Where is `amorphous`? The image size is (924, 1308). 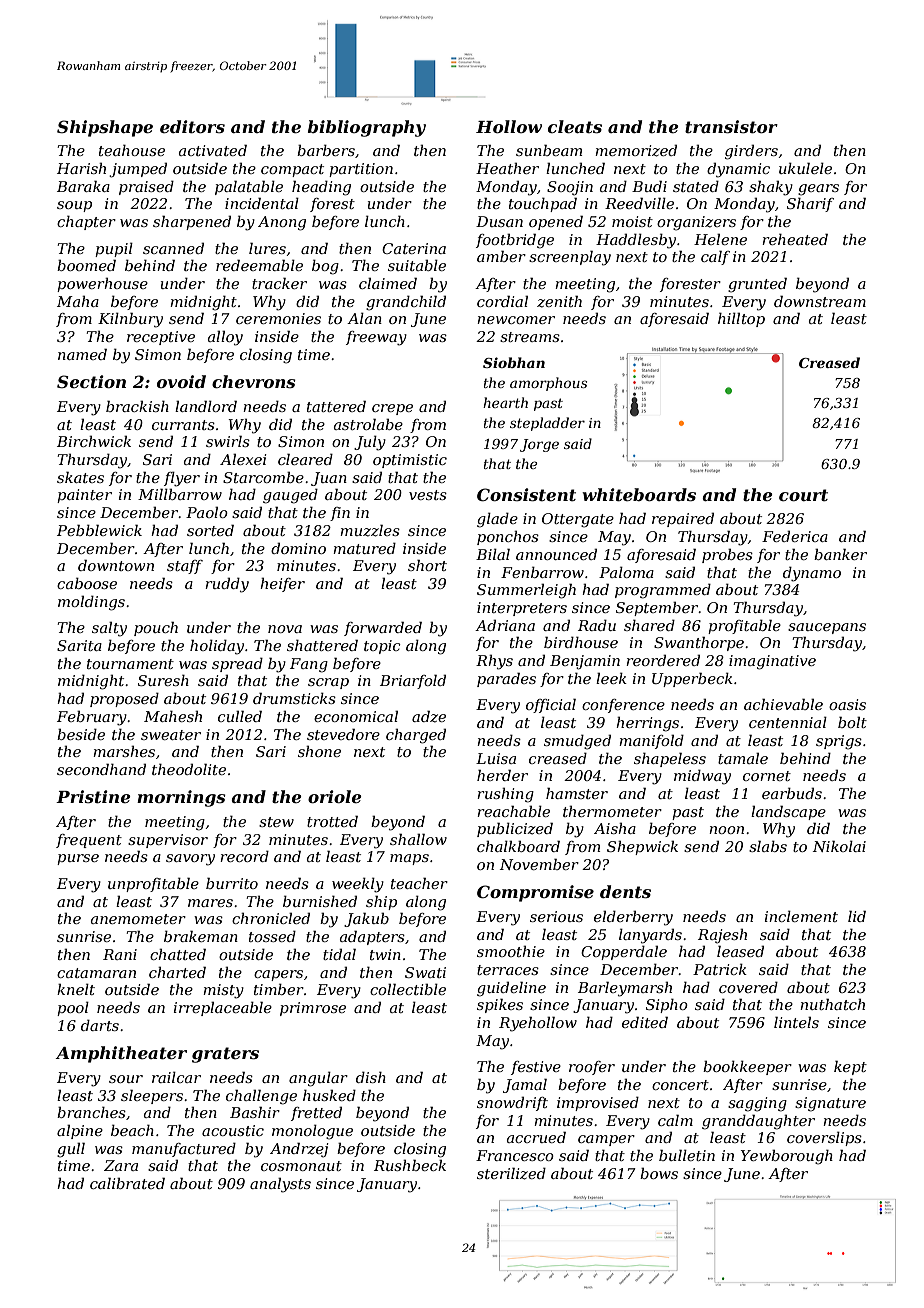 amorphous is located at coordinates (548, 384).
